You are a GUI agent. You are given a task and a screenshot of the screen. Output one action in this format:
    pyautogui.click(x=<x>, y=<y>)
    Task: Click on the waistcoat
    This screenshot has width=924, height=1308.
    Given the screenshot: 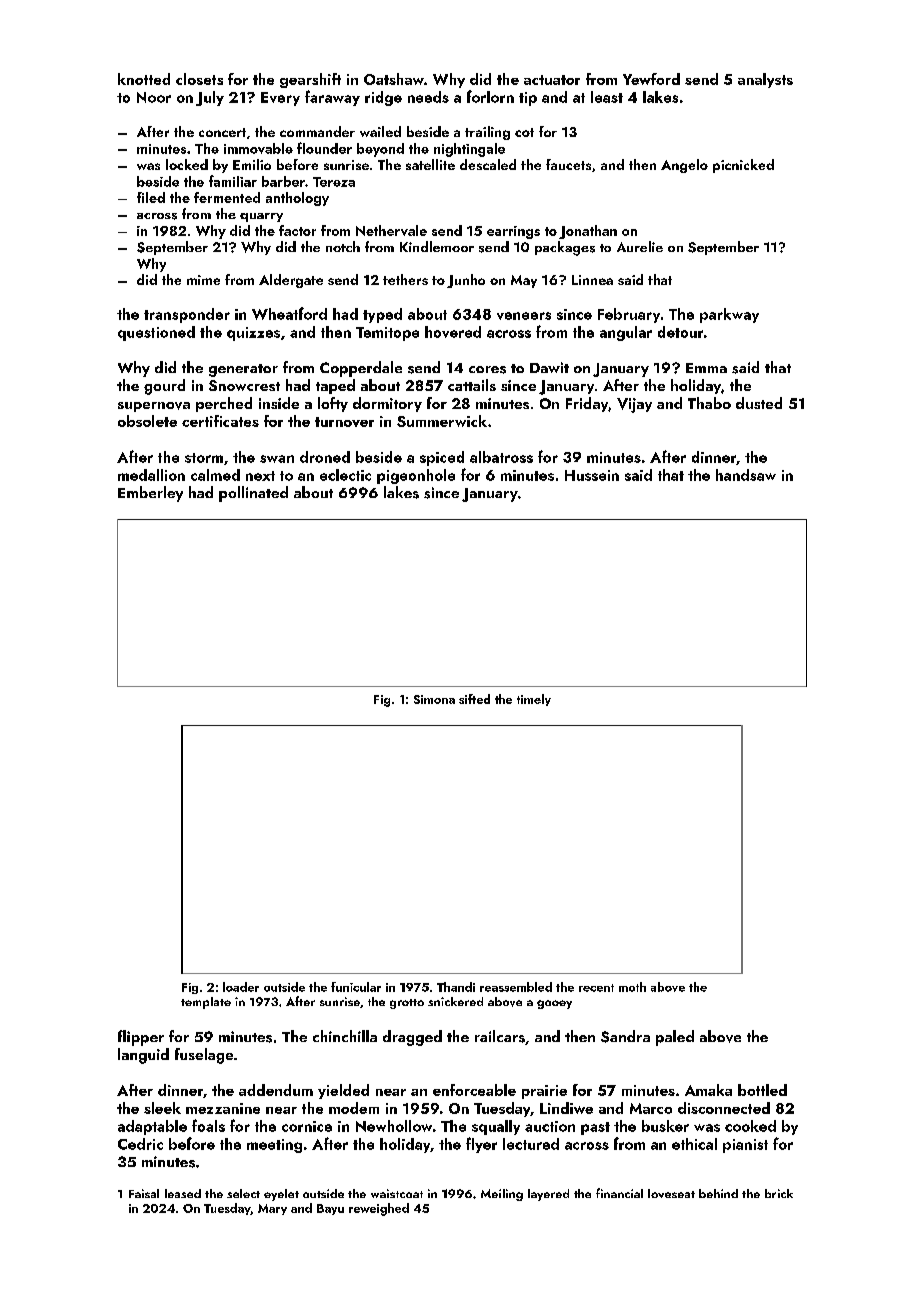 What is the action you would take?
    pyautogui.click(x=397, y=1193)
